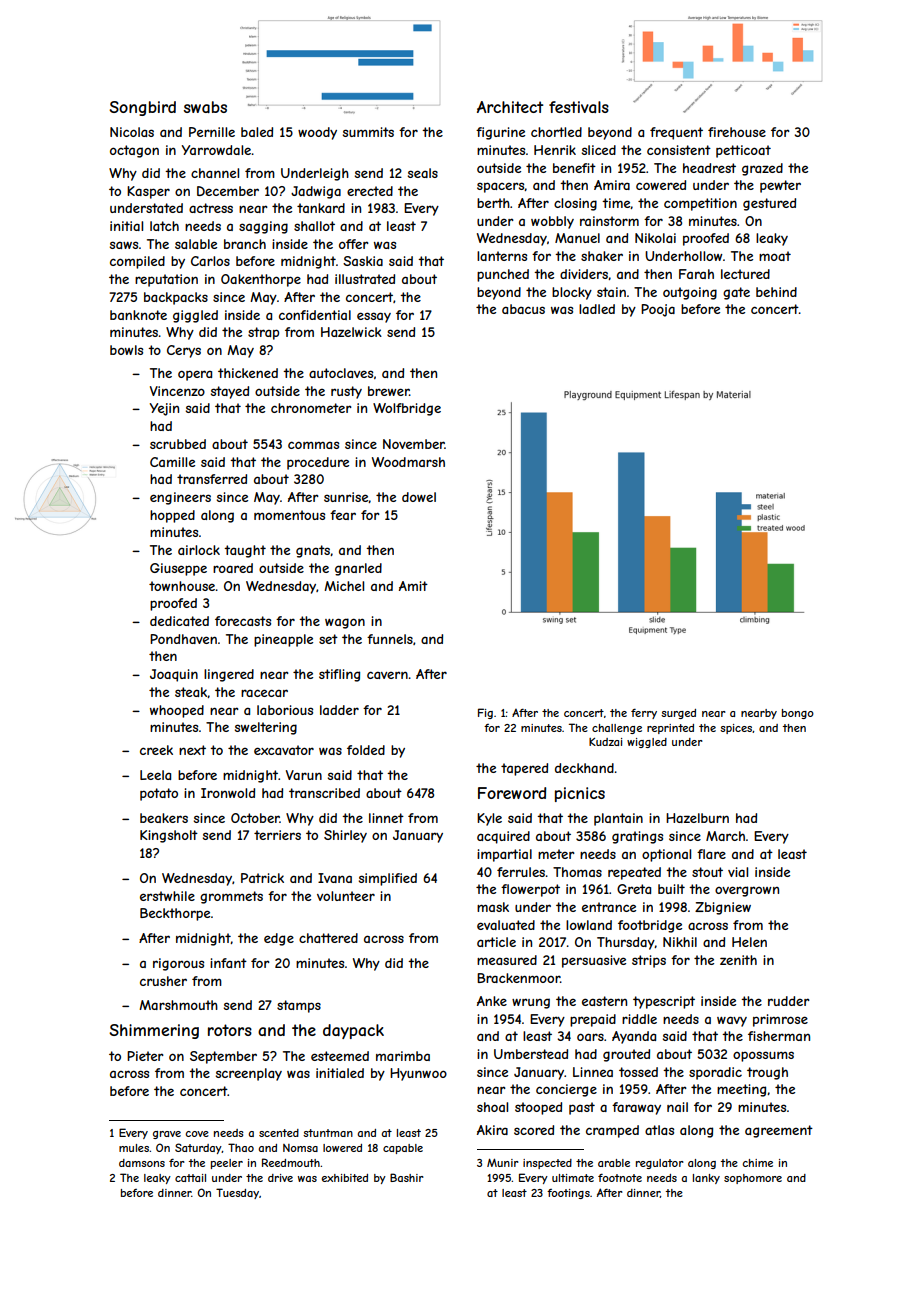 Image resolution: width=924 pixels, height=1308 pixels. What do you see at coordinates (178, 1005) in the document?
I see `Marshmouth` at bounding box center [178, 1005].
